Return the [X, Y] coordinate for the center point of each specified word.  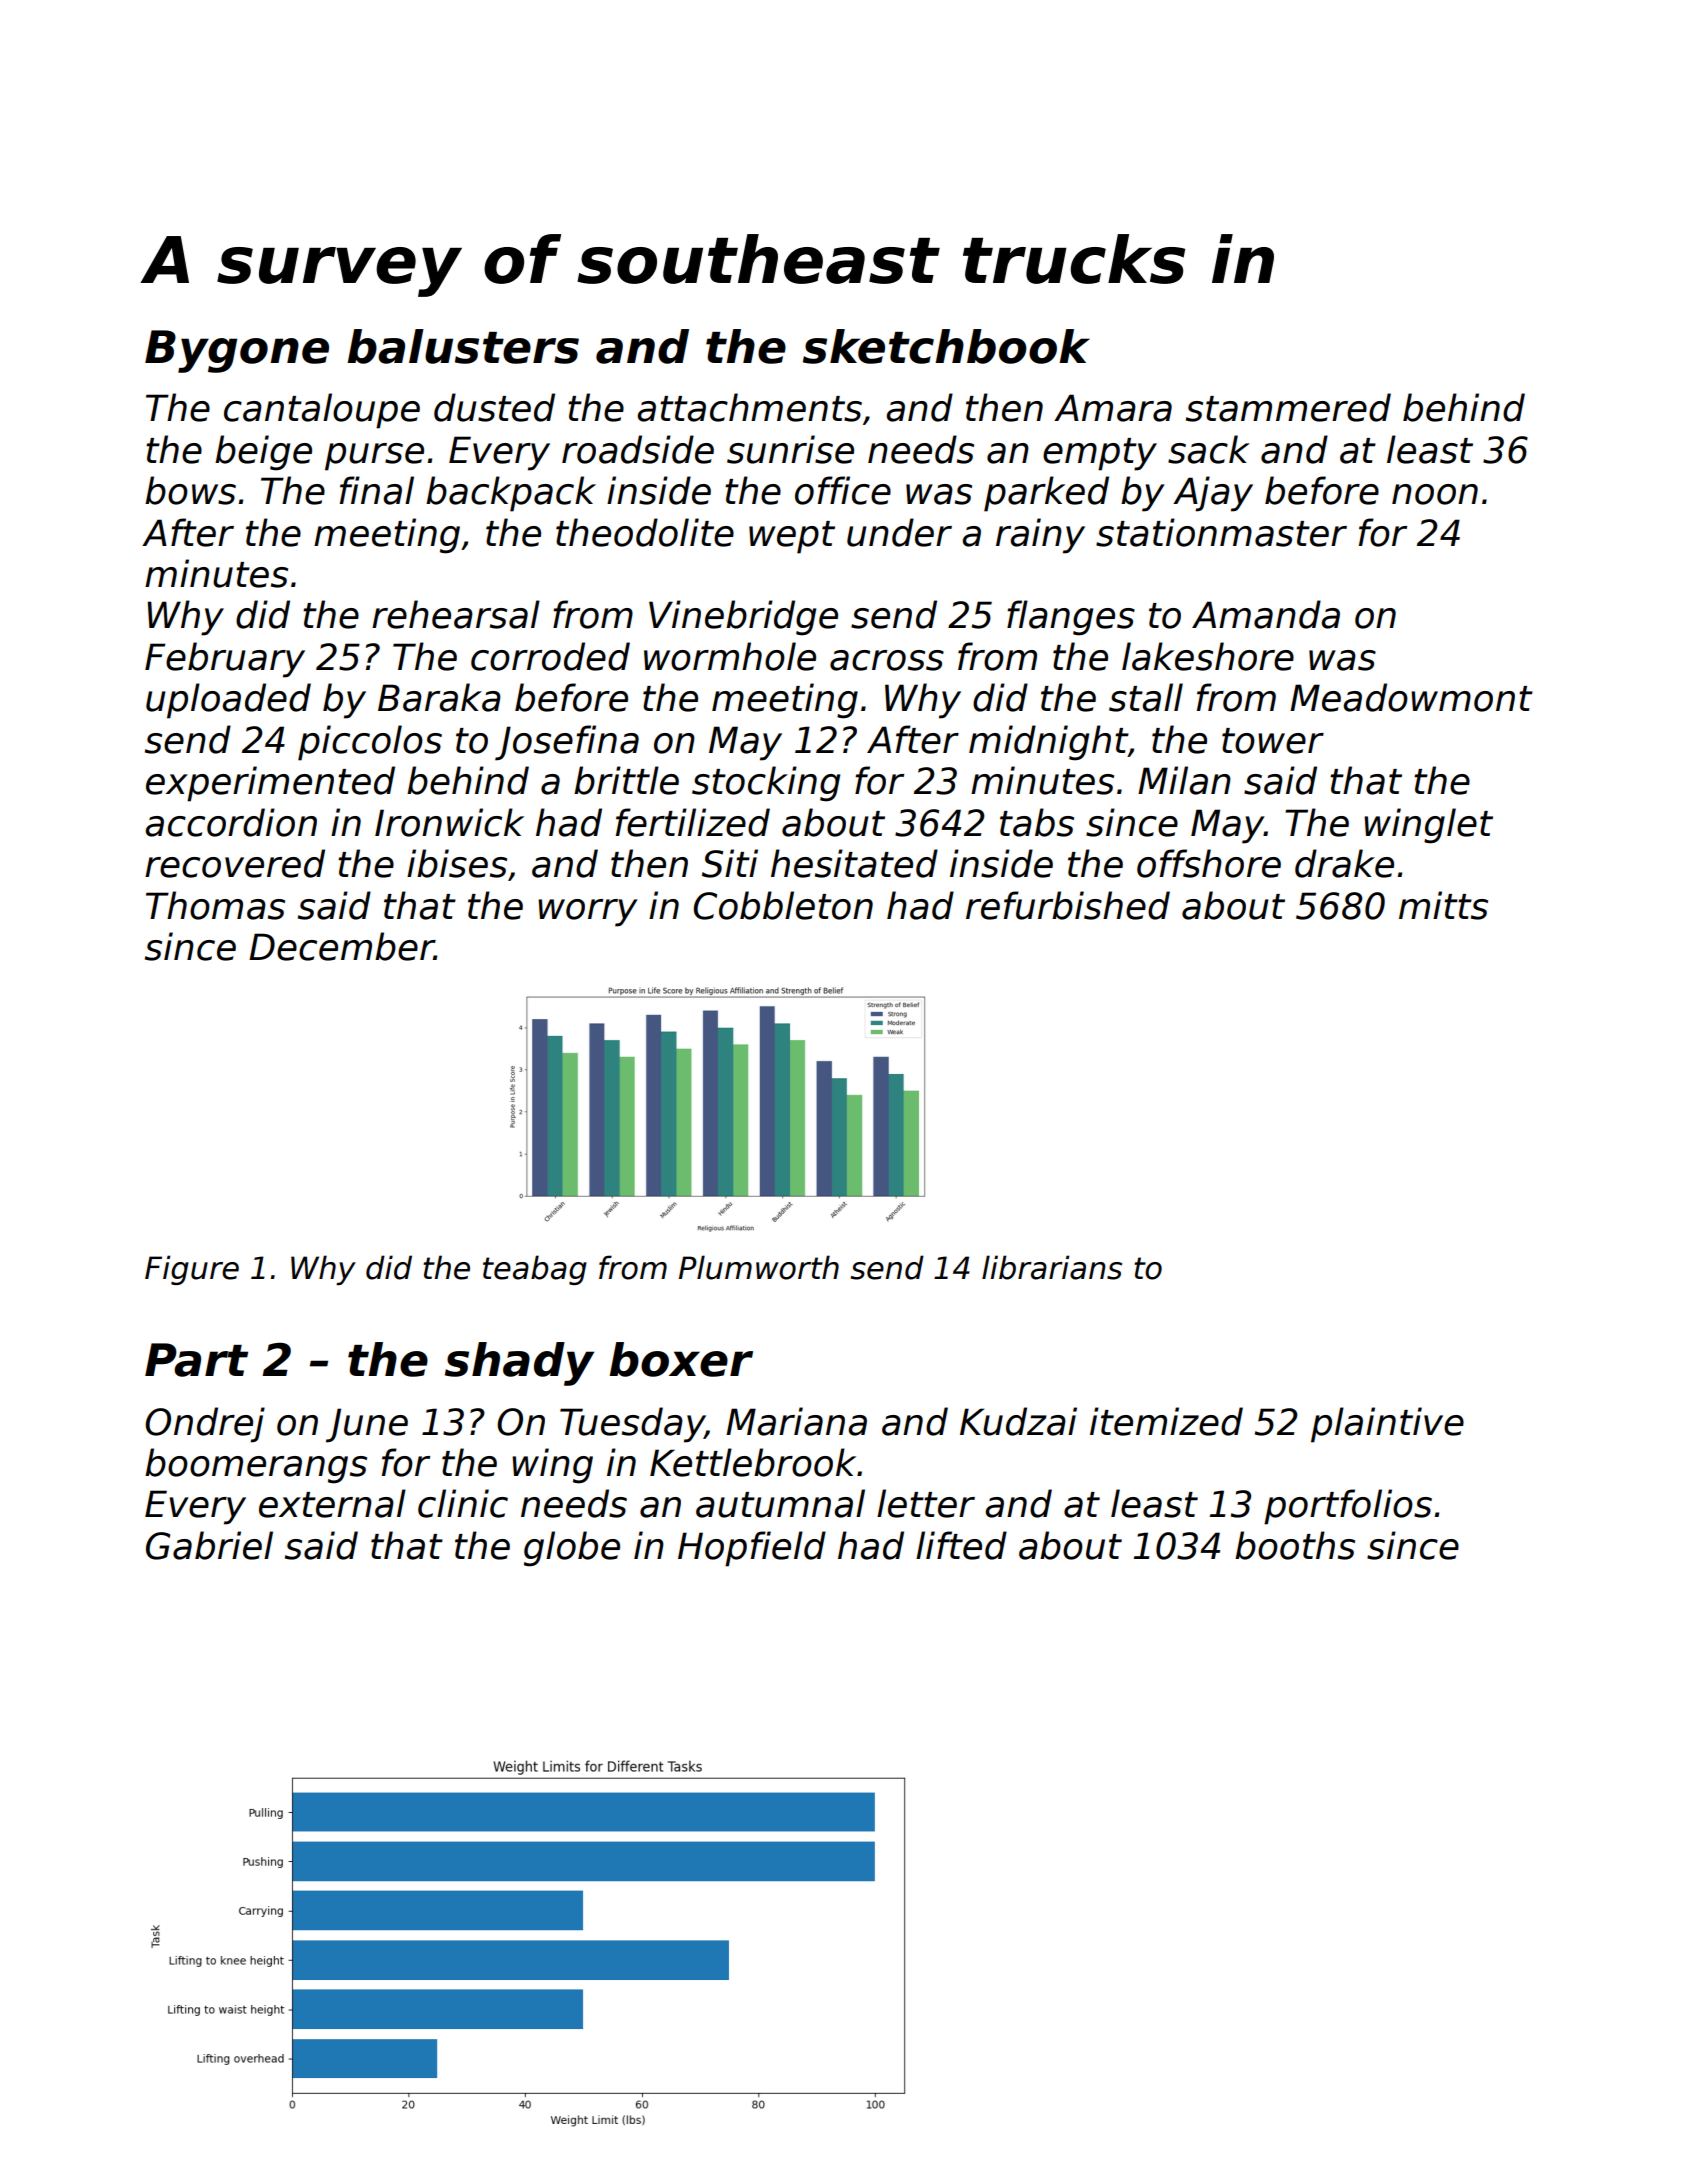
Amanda [1266, 614]
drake [1344, 863]
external [332, 1503]
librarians [1052, 1267]
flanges [1071, 618]
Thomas [215, 905]
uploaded [228, 701]
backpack [511, 494]
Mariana [796, 1421]
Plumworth [759, 1267]
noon [1435, 494]
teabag [535, 1270]
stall [1146, 697]
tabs [1037, 822]
